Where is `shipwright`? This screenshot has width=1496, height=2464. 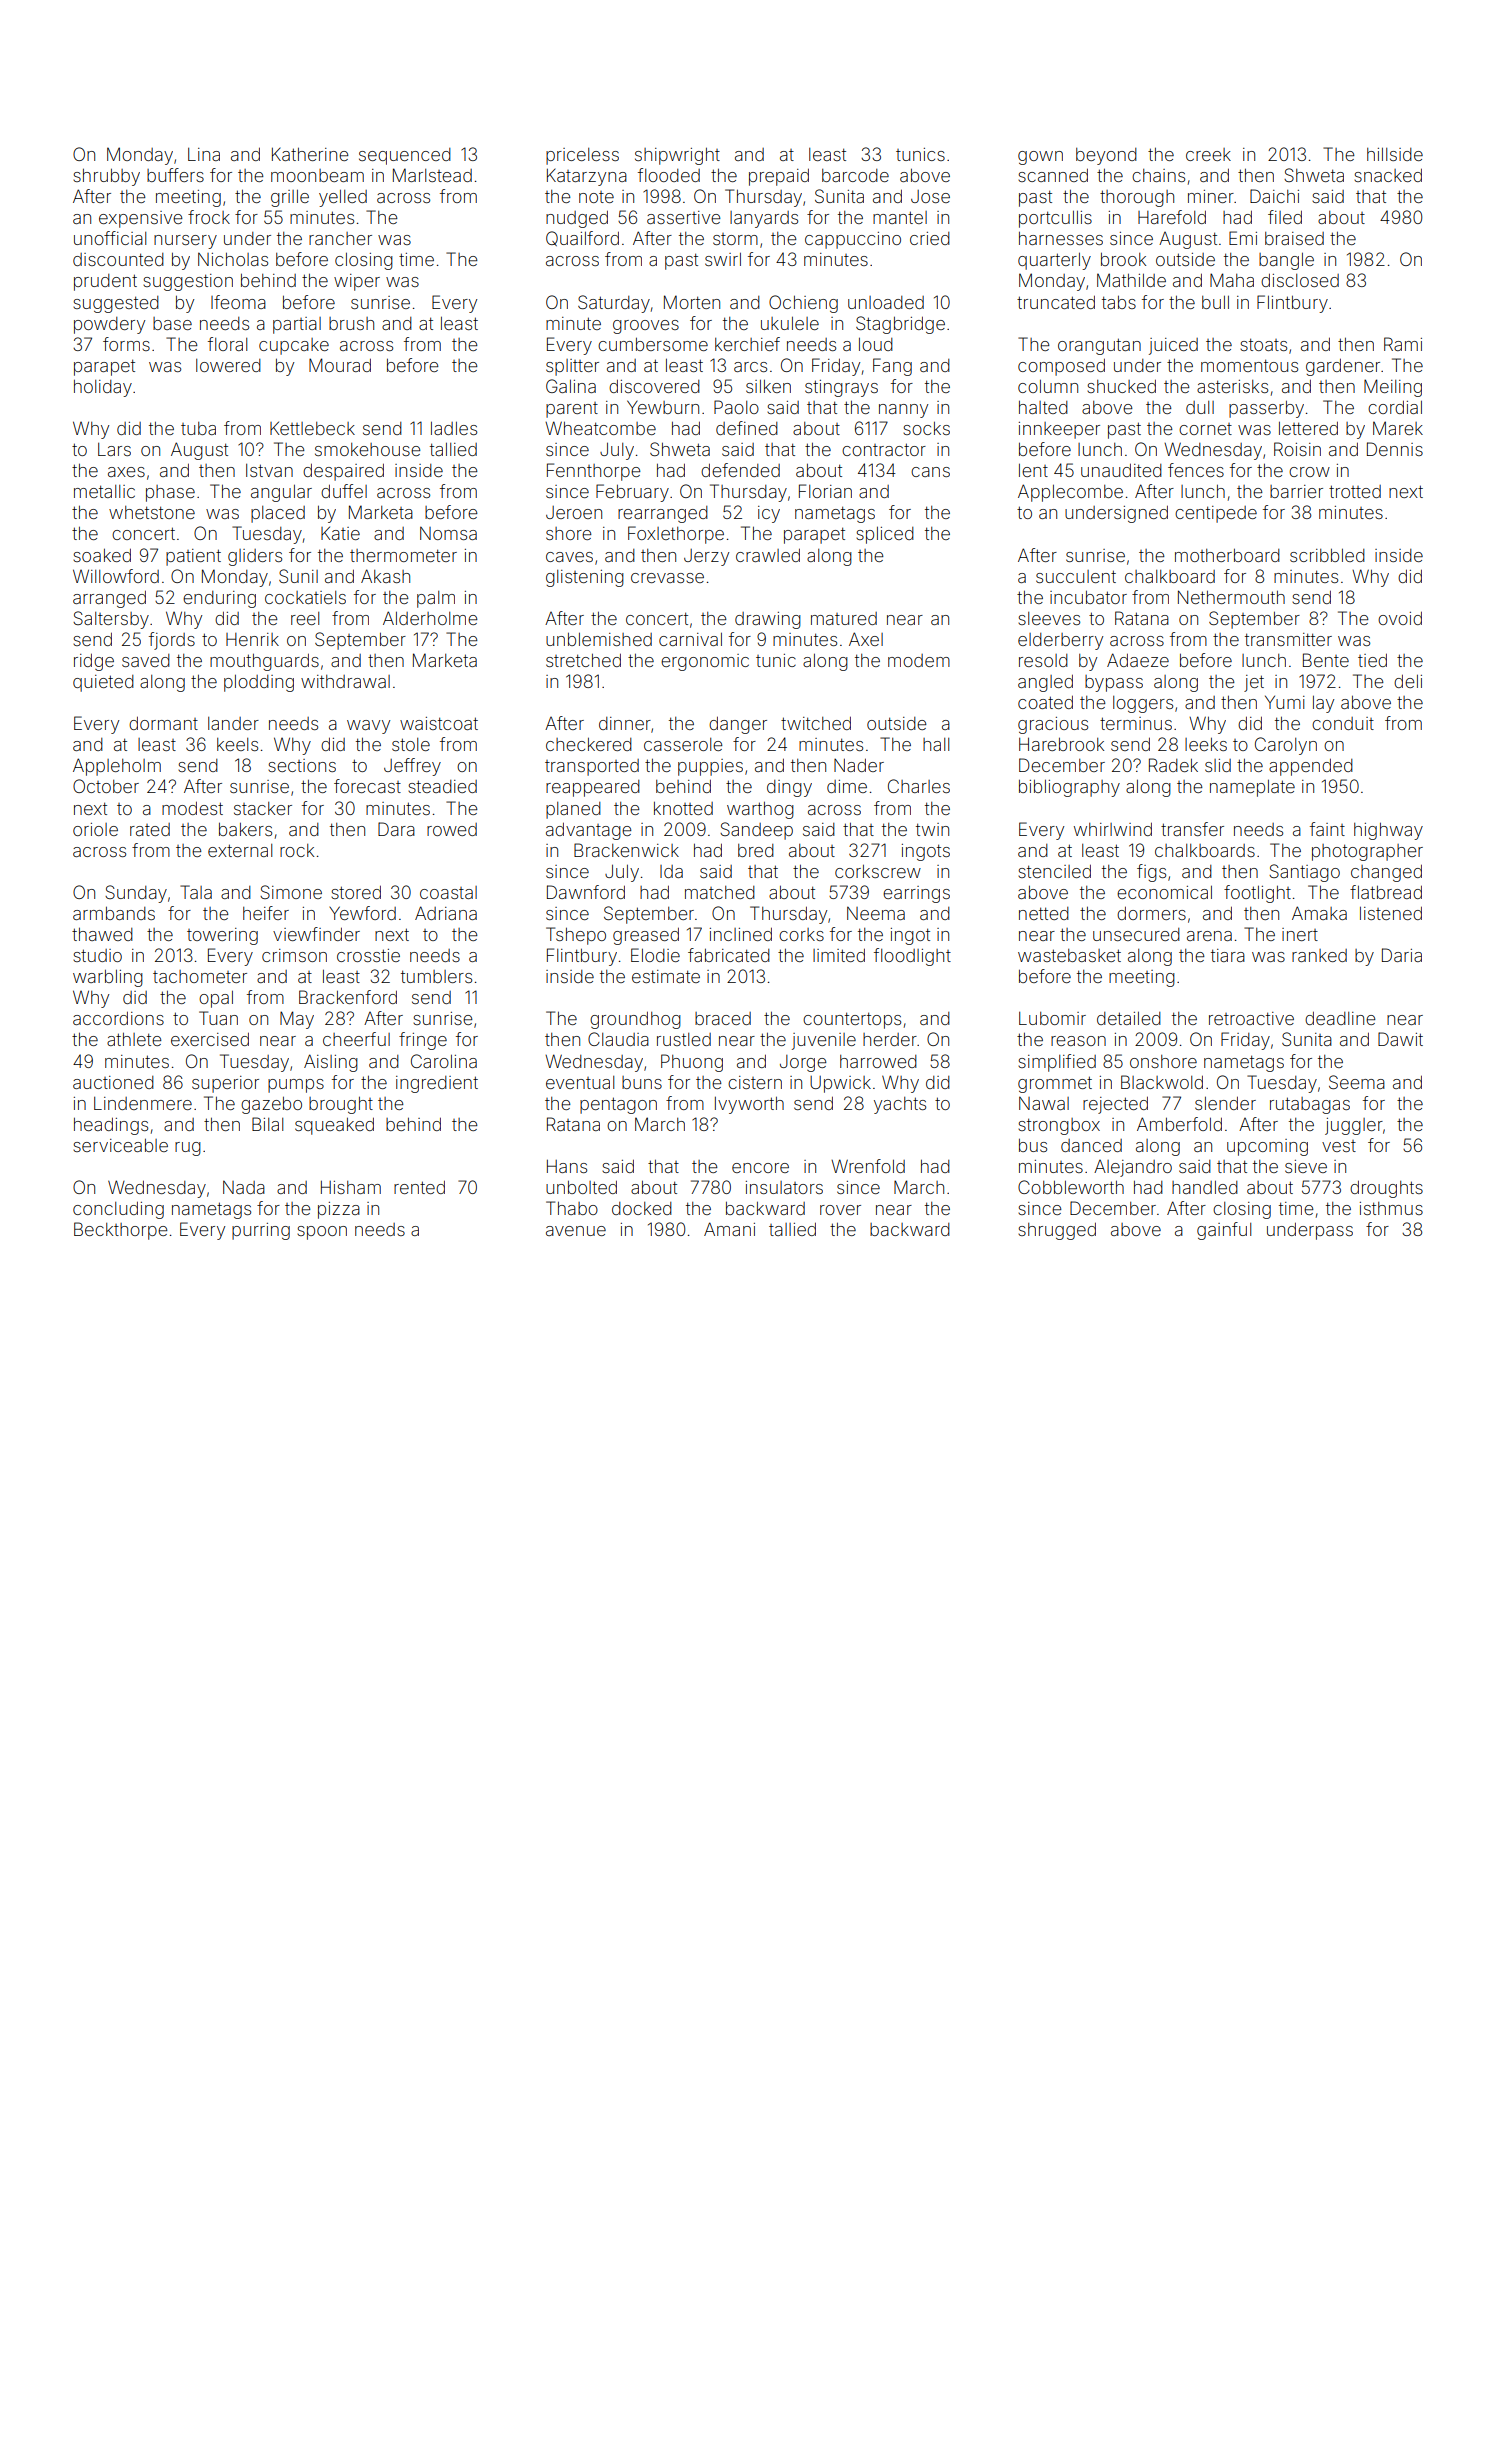
shipwright is located at coordinates (677, 156).
